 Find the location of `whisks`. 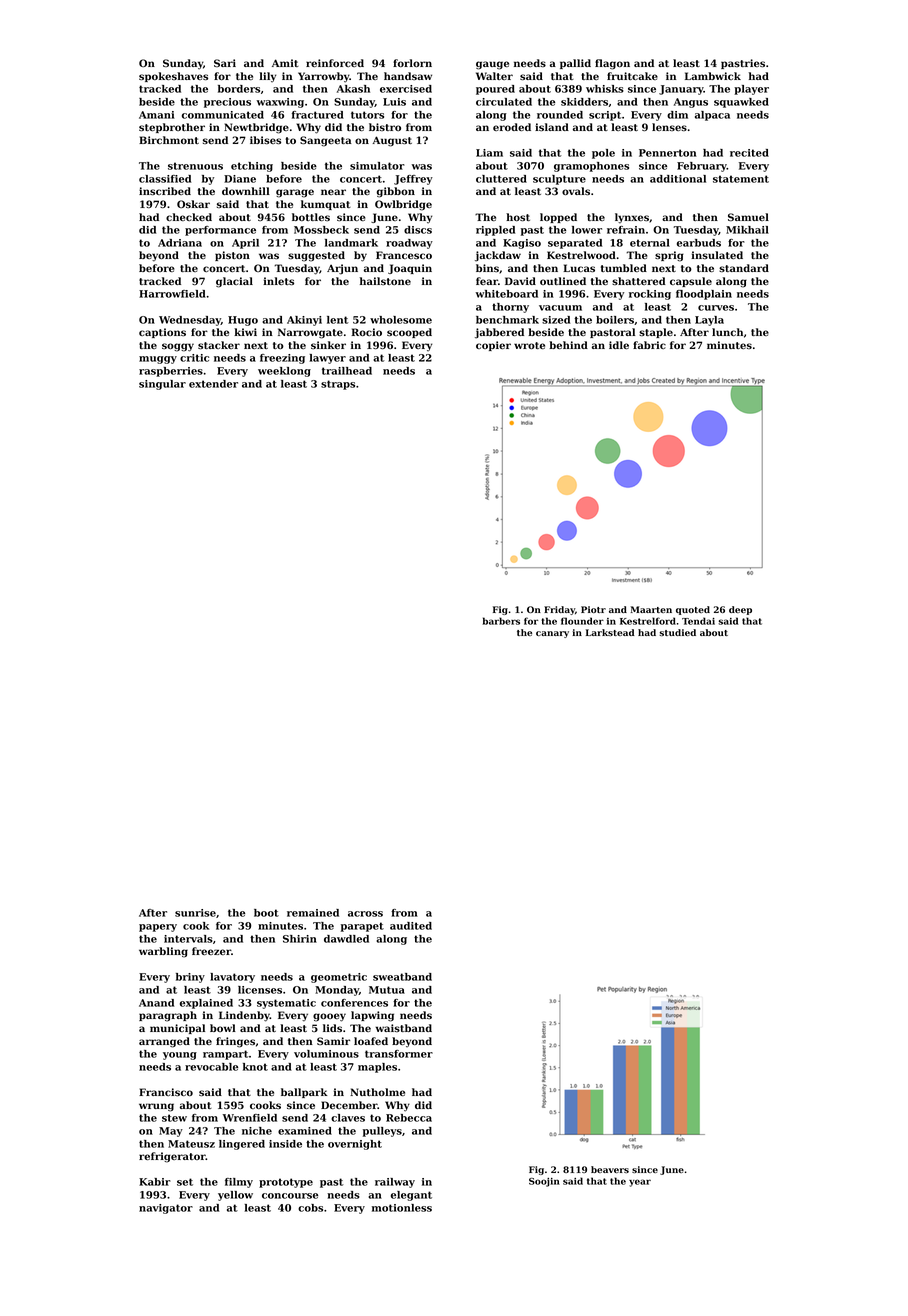

whisks is located at coordinates (605, 89).
